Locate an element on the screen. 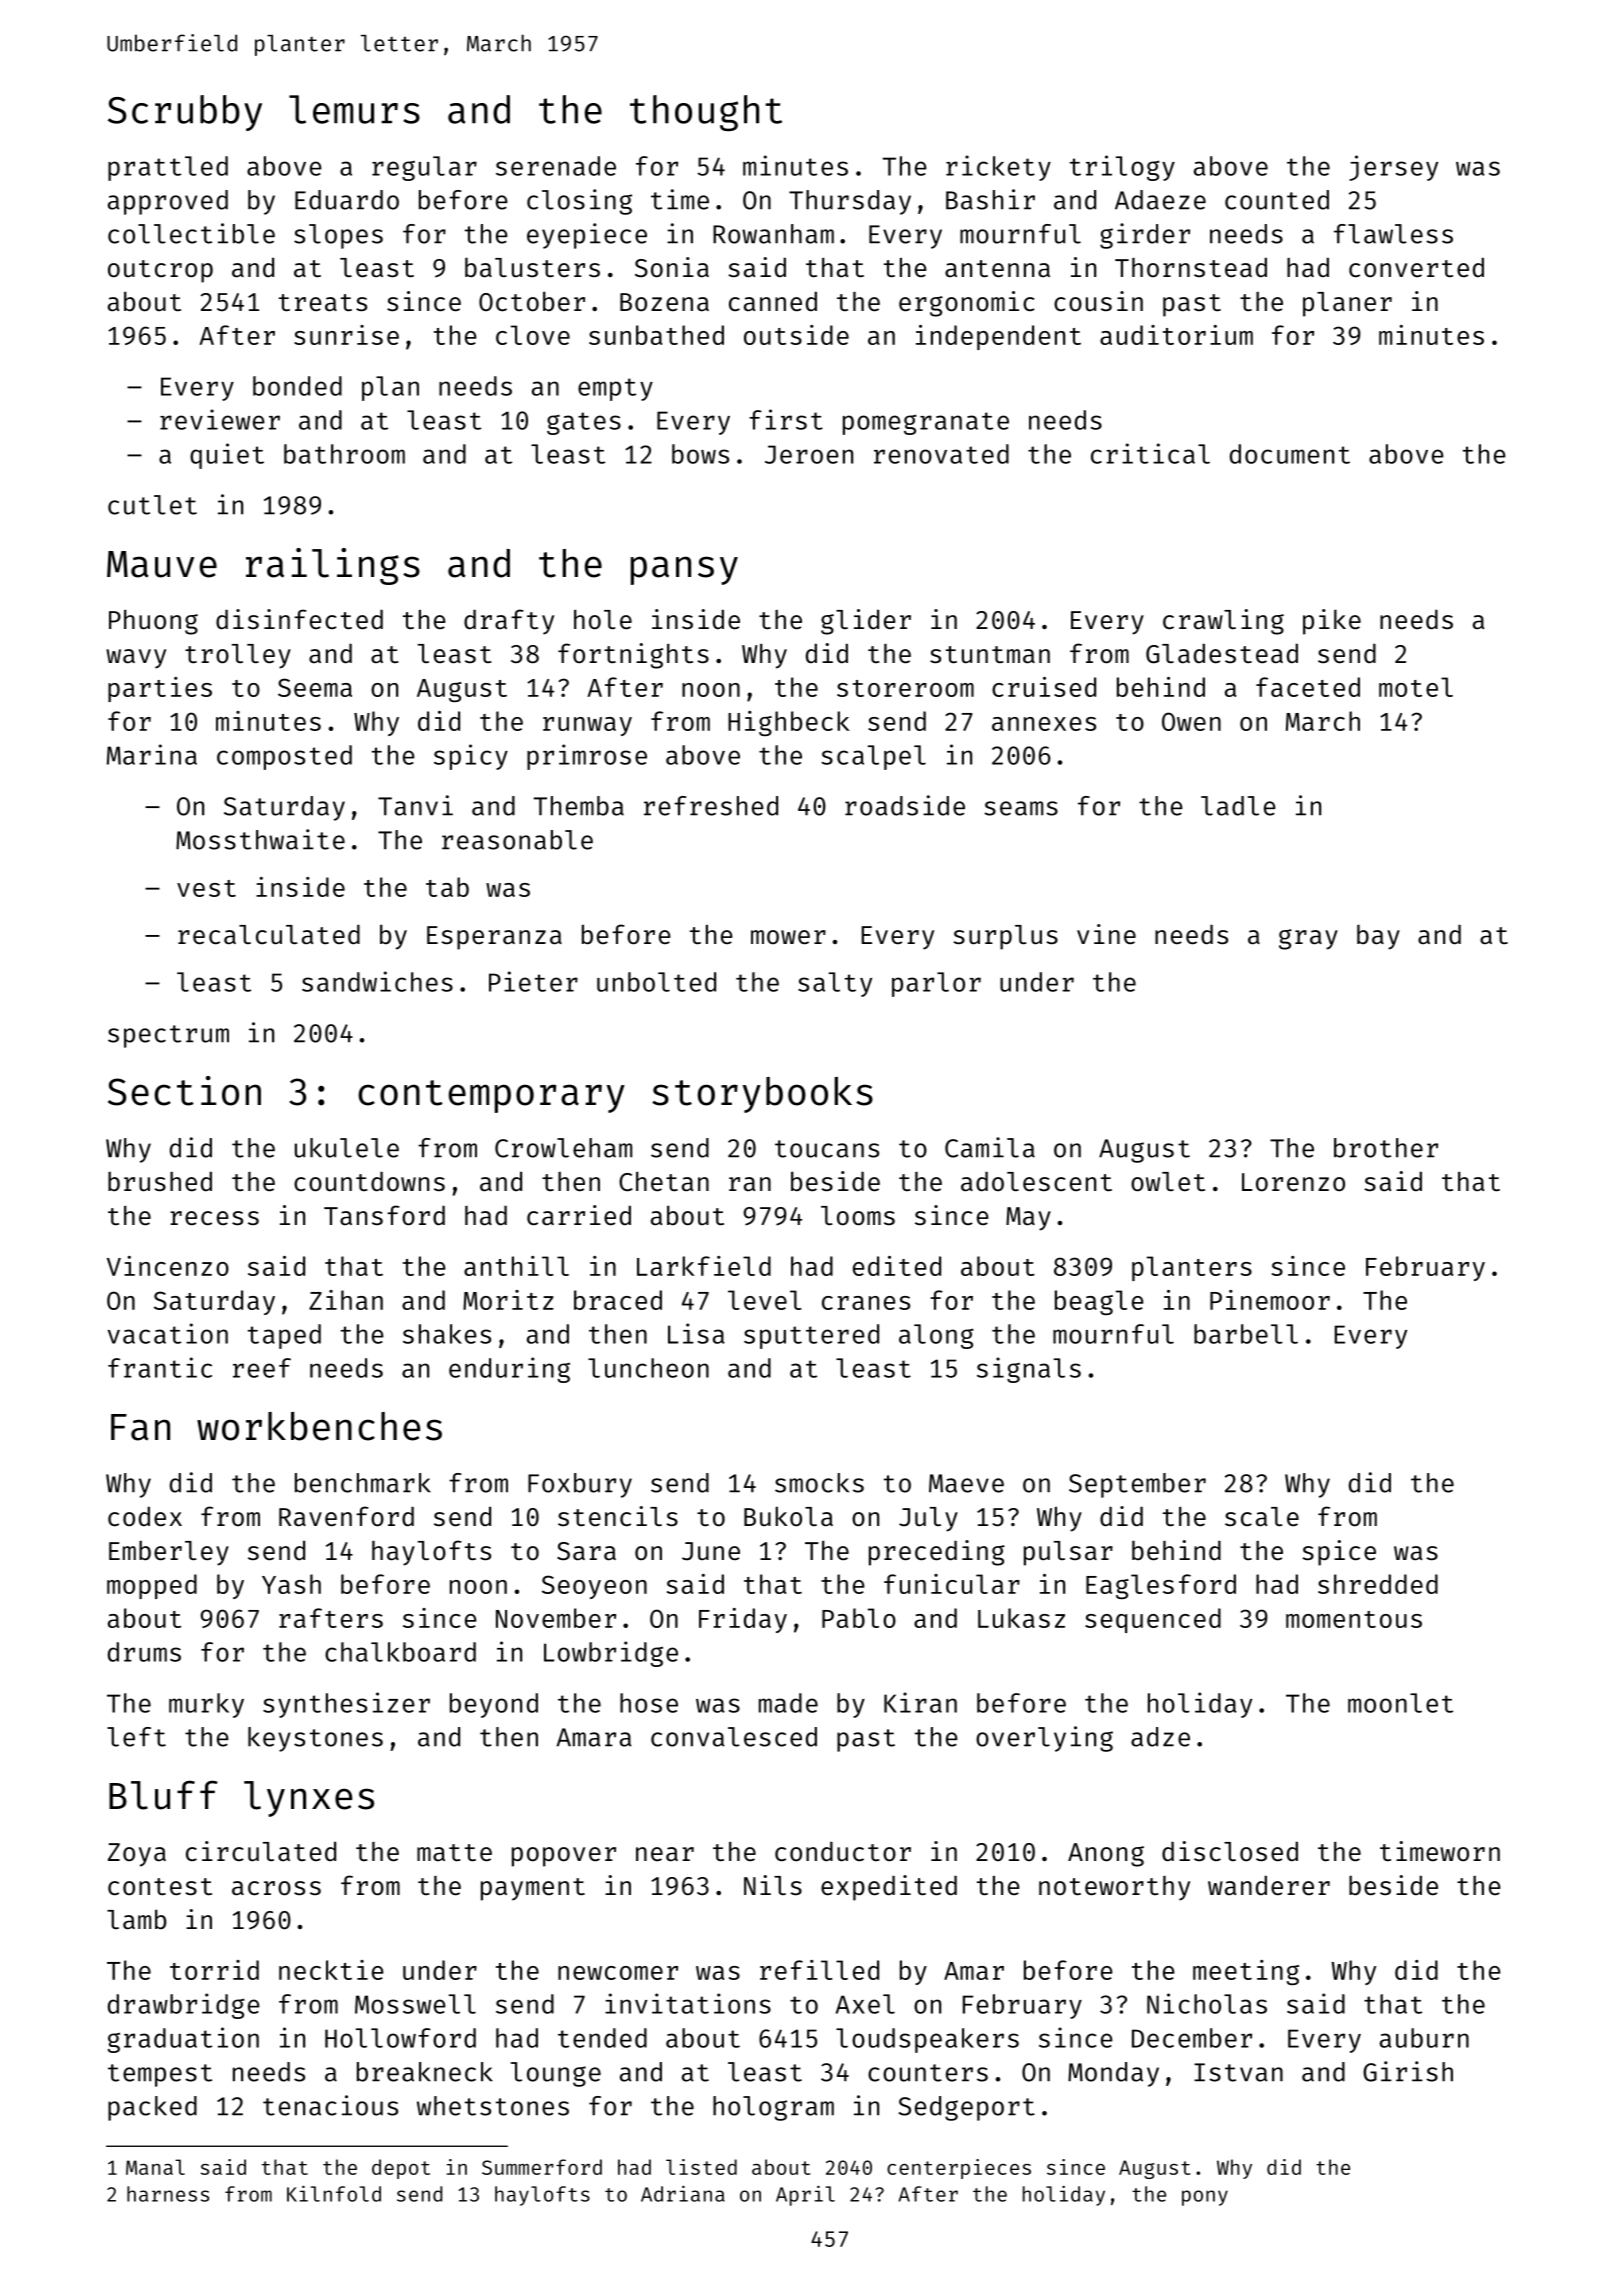 The image size is (1620, 2292). invitations is located at coordinates (688, 2003).
